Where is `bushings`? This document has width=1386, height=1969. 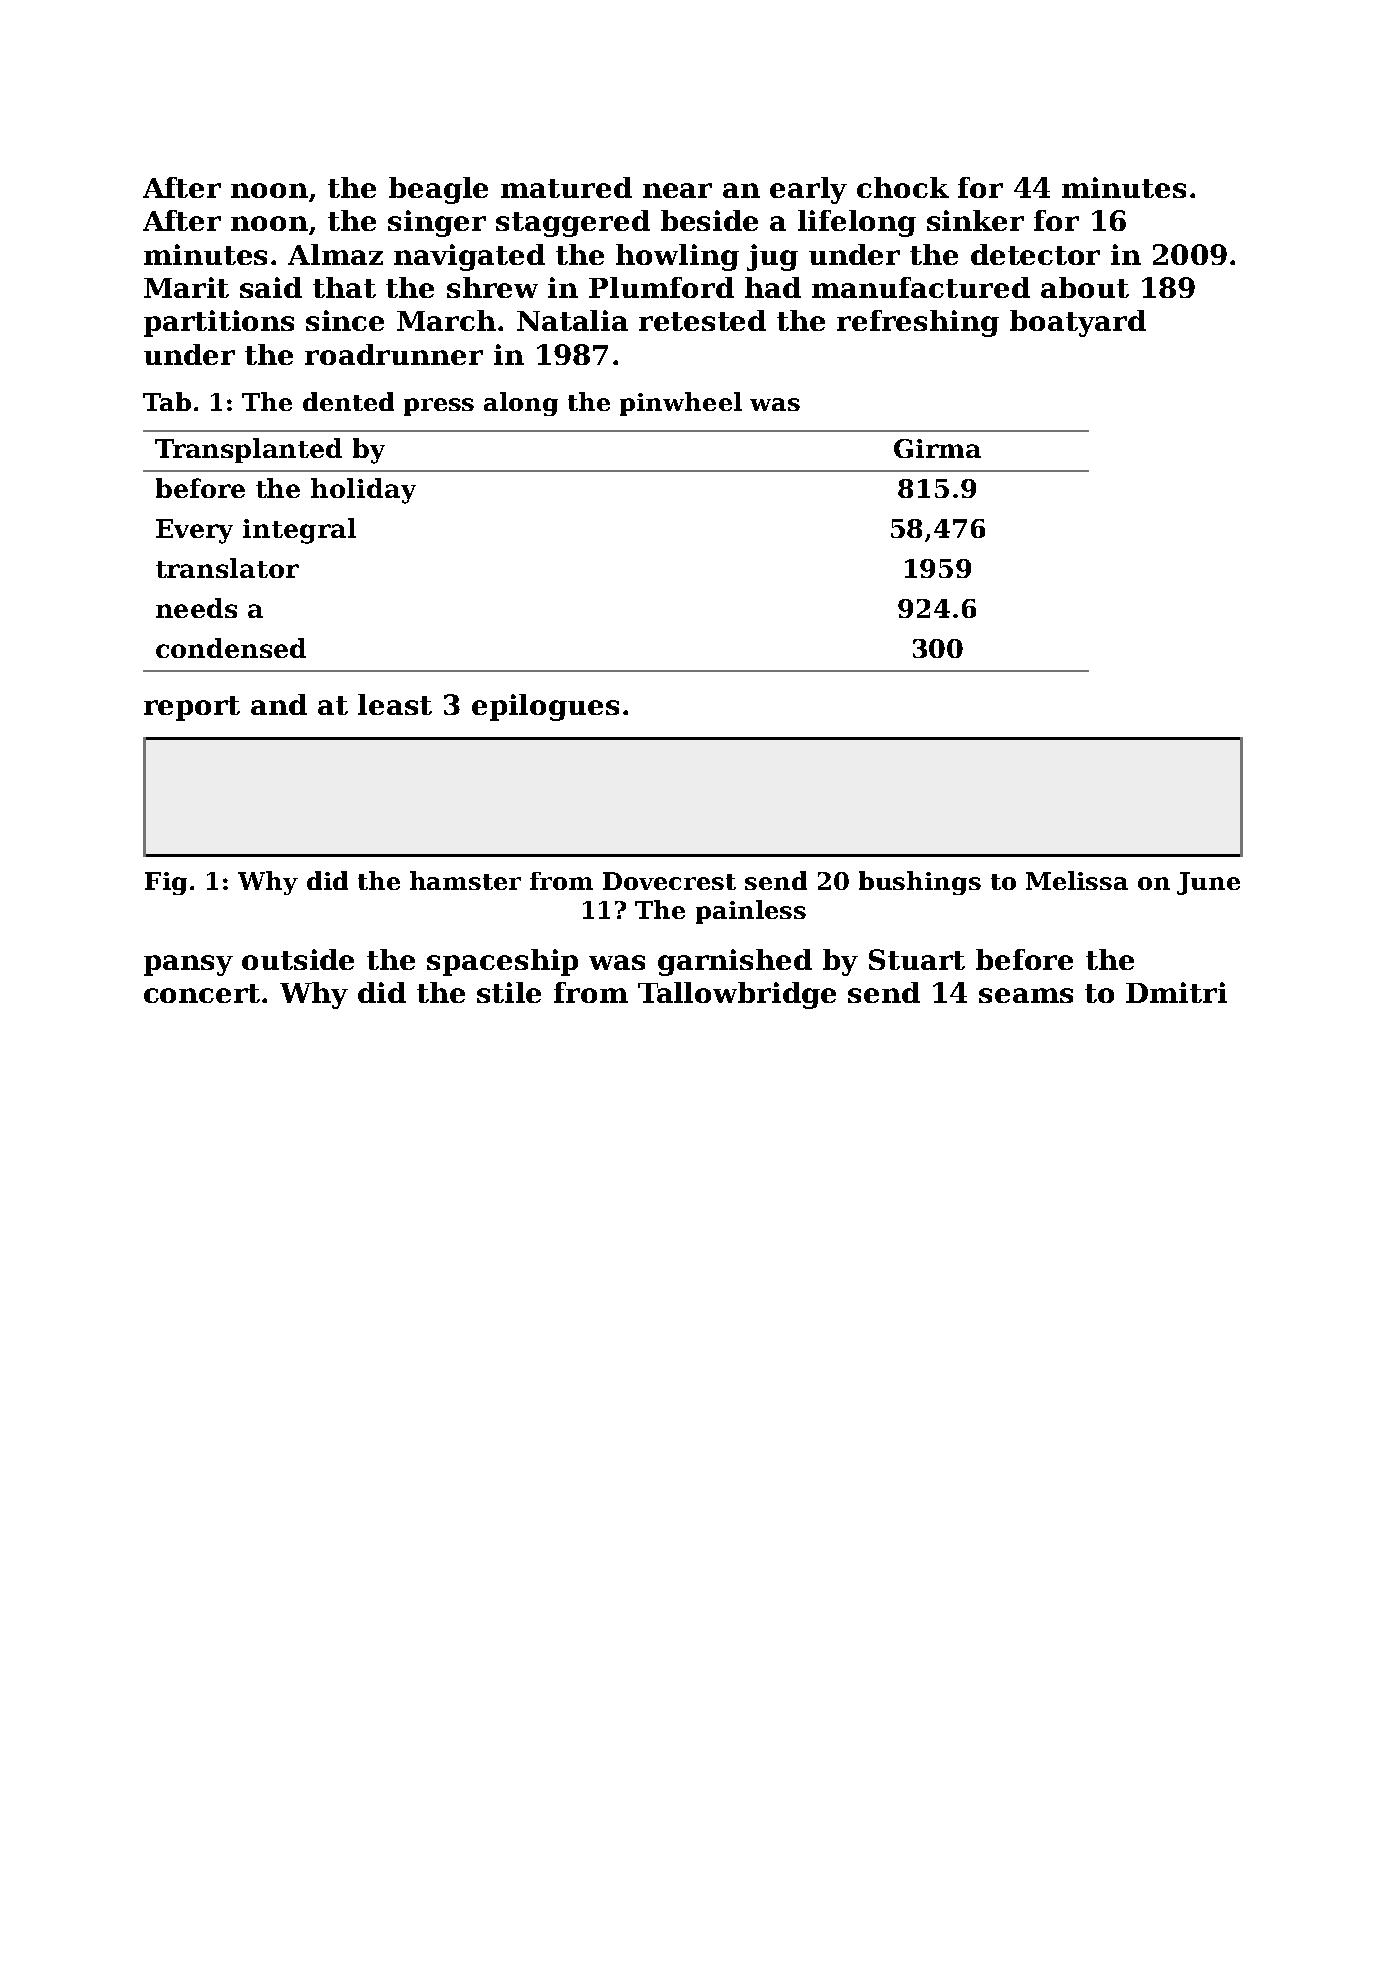
bushings is located at coordinates (920, 883).
